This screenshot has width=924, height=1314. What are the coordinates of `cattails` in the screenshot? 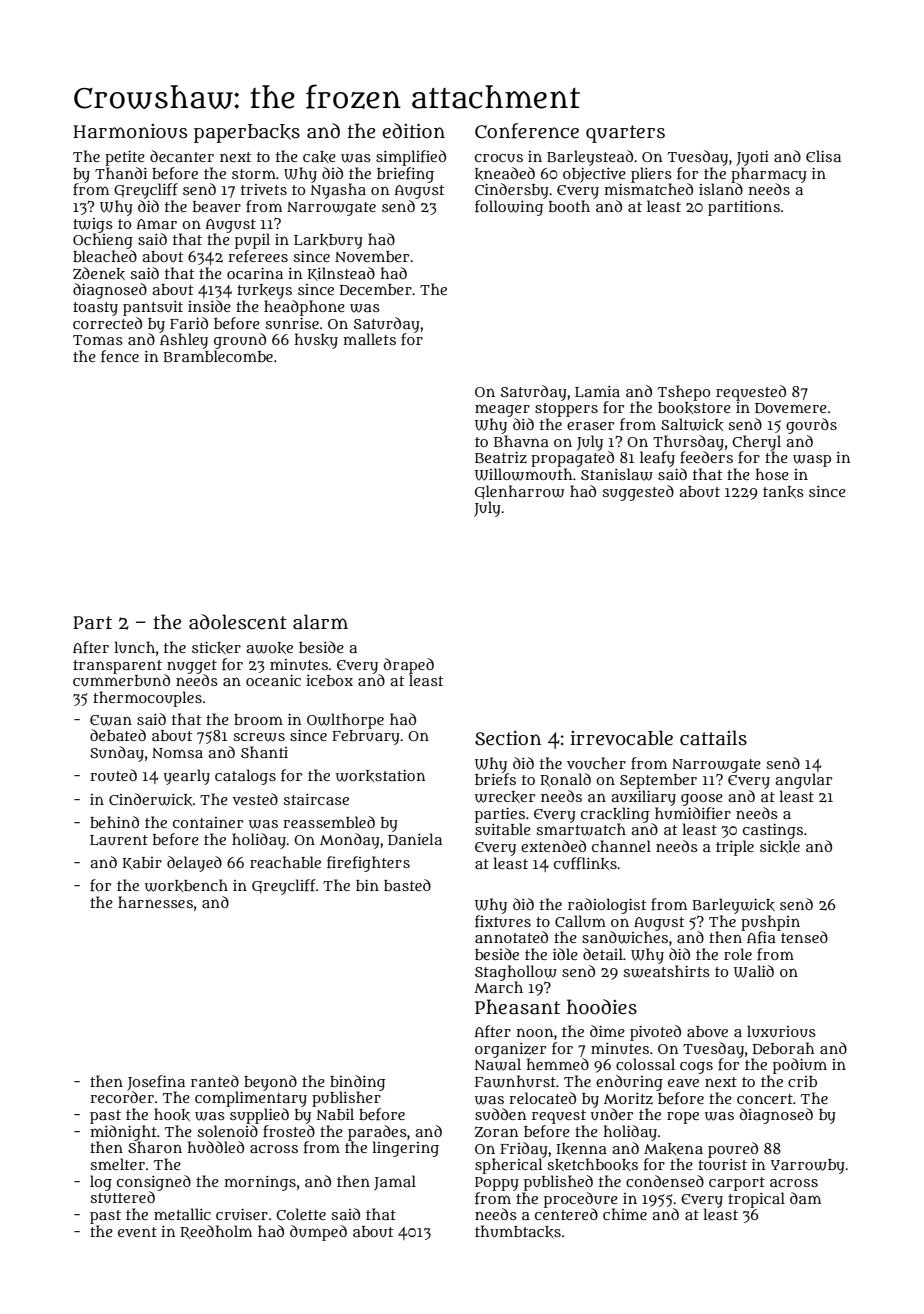 It's located at (713, 738).
